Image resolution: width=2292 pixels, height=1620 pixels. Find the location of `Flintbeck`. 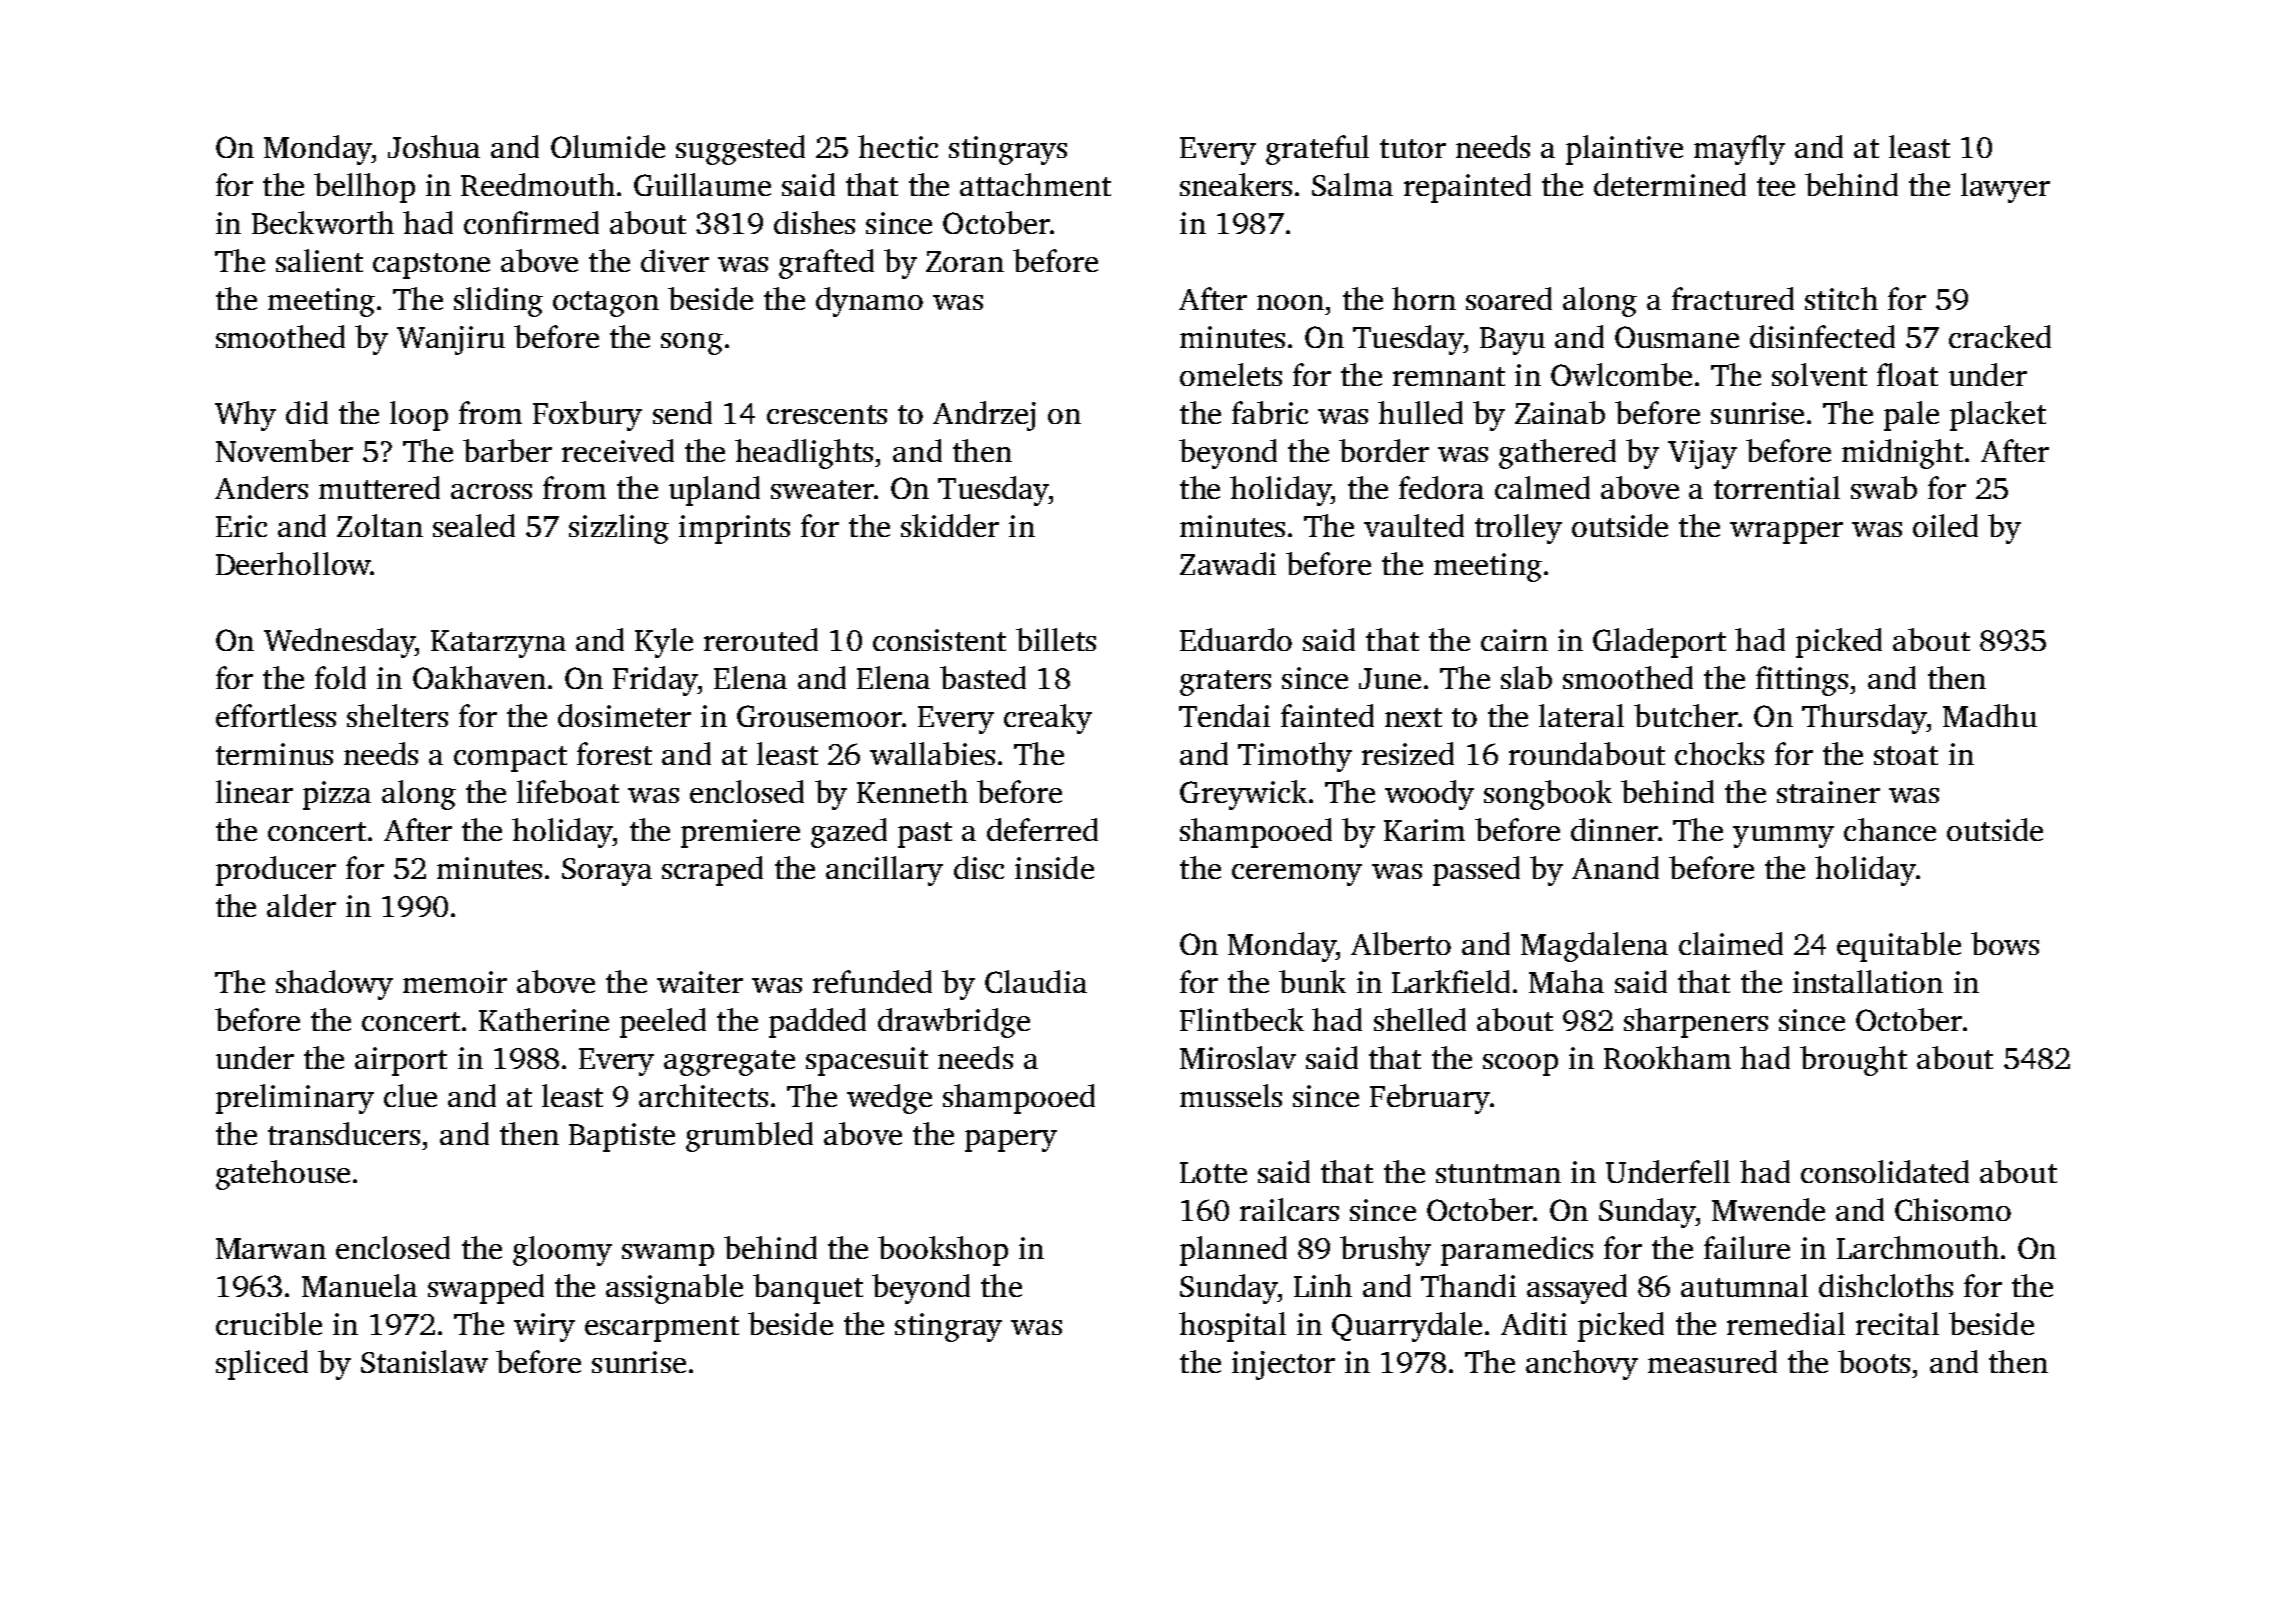

Flintbeck is located at coordinates (1242, 1019).
